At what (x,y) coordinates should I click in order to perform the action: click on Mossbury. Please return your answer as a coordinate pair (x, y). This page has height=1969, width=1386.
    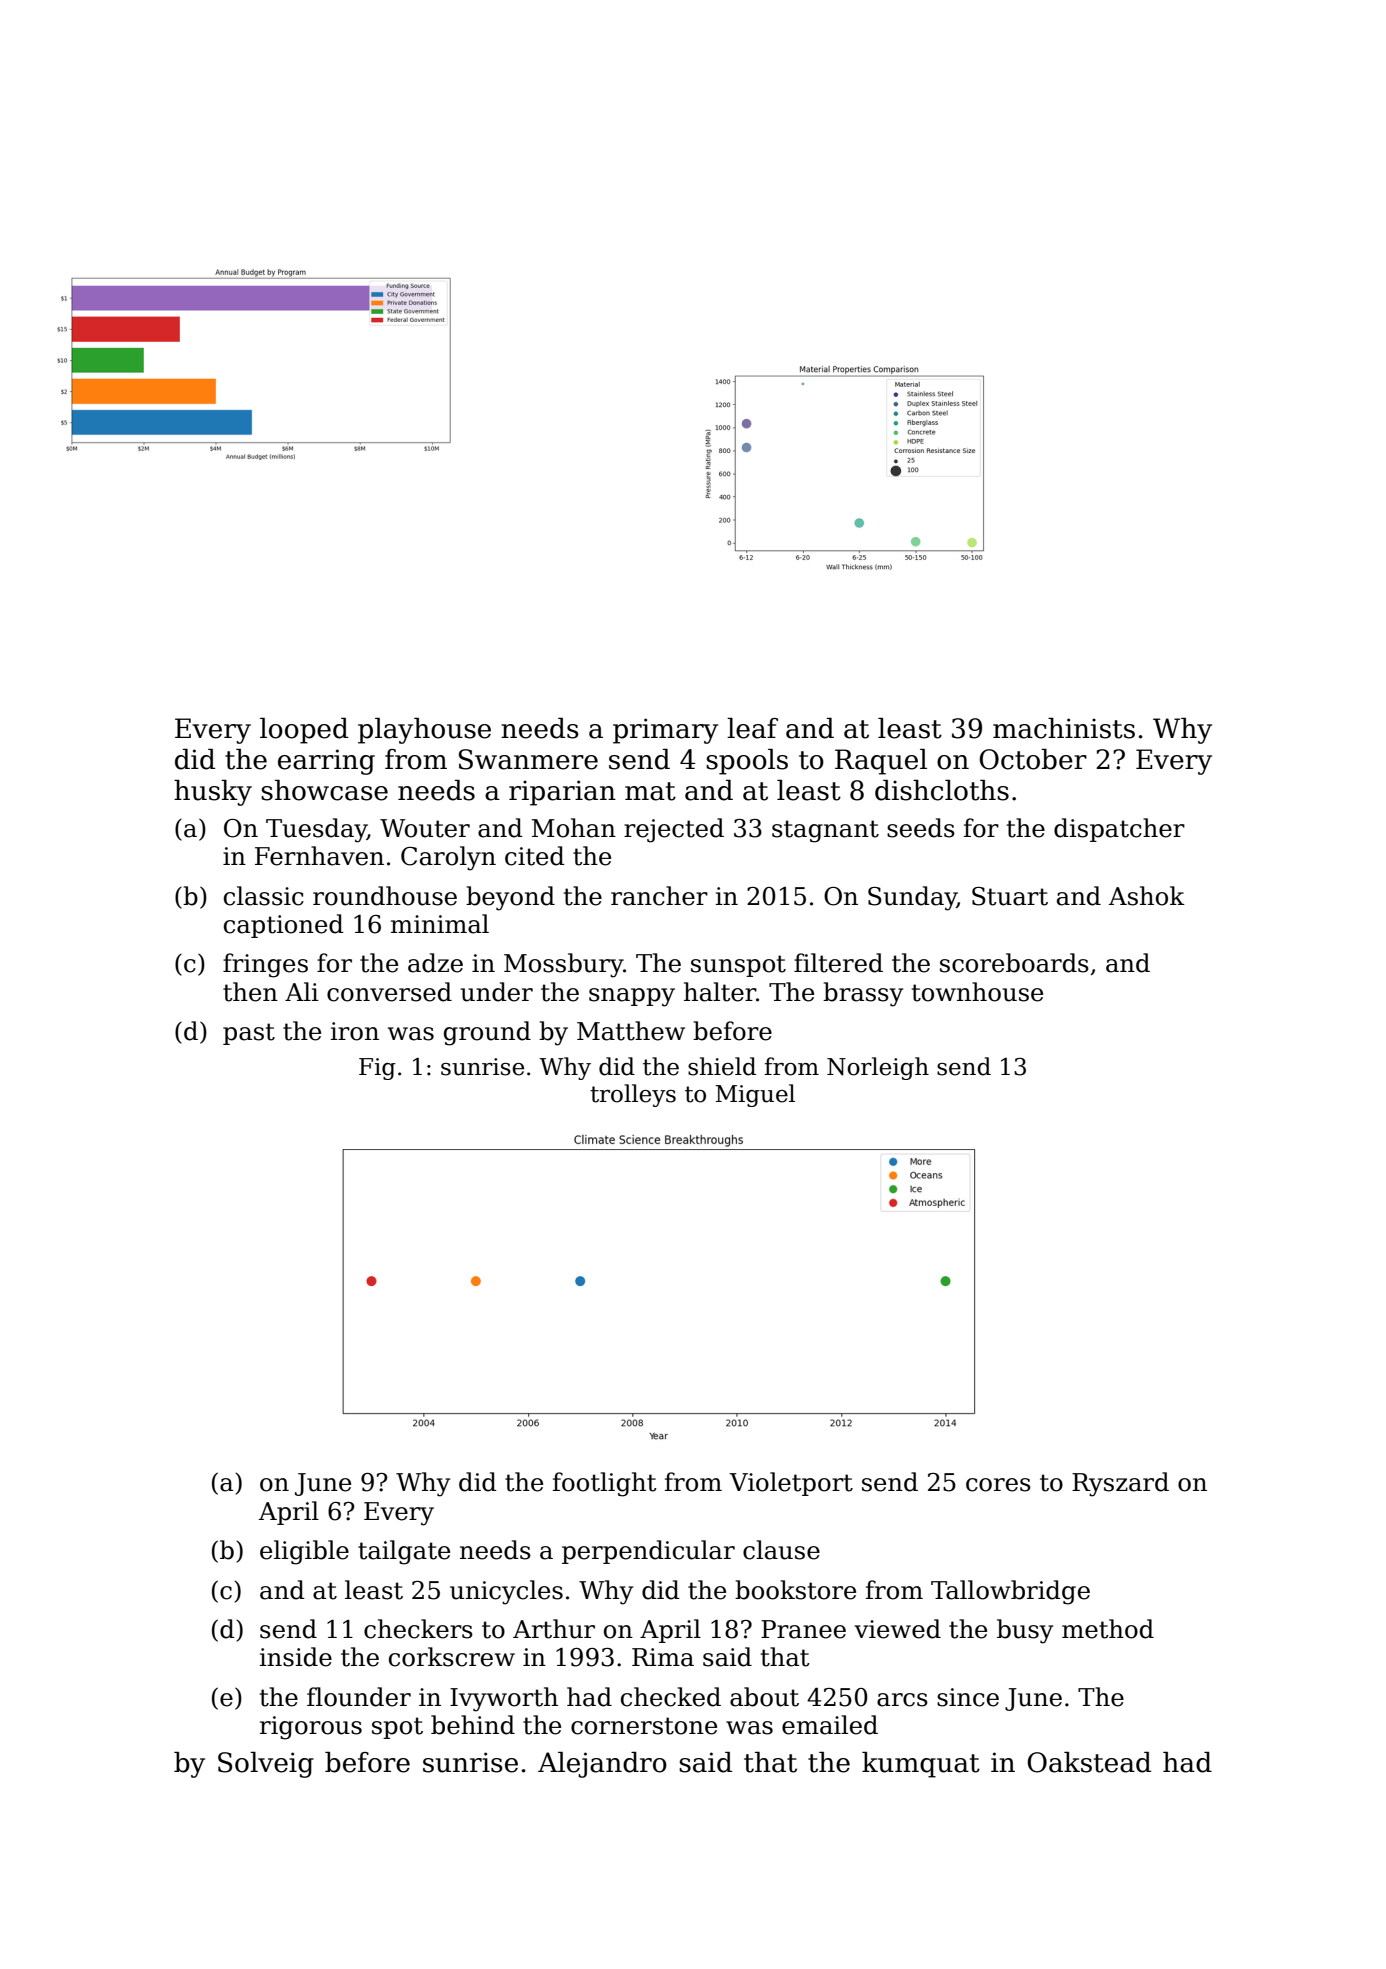
    Looking at the image, I should click on (563, 965).
